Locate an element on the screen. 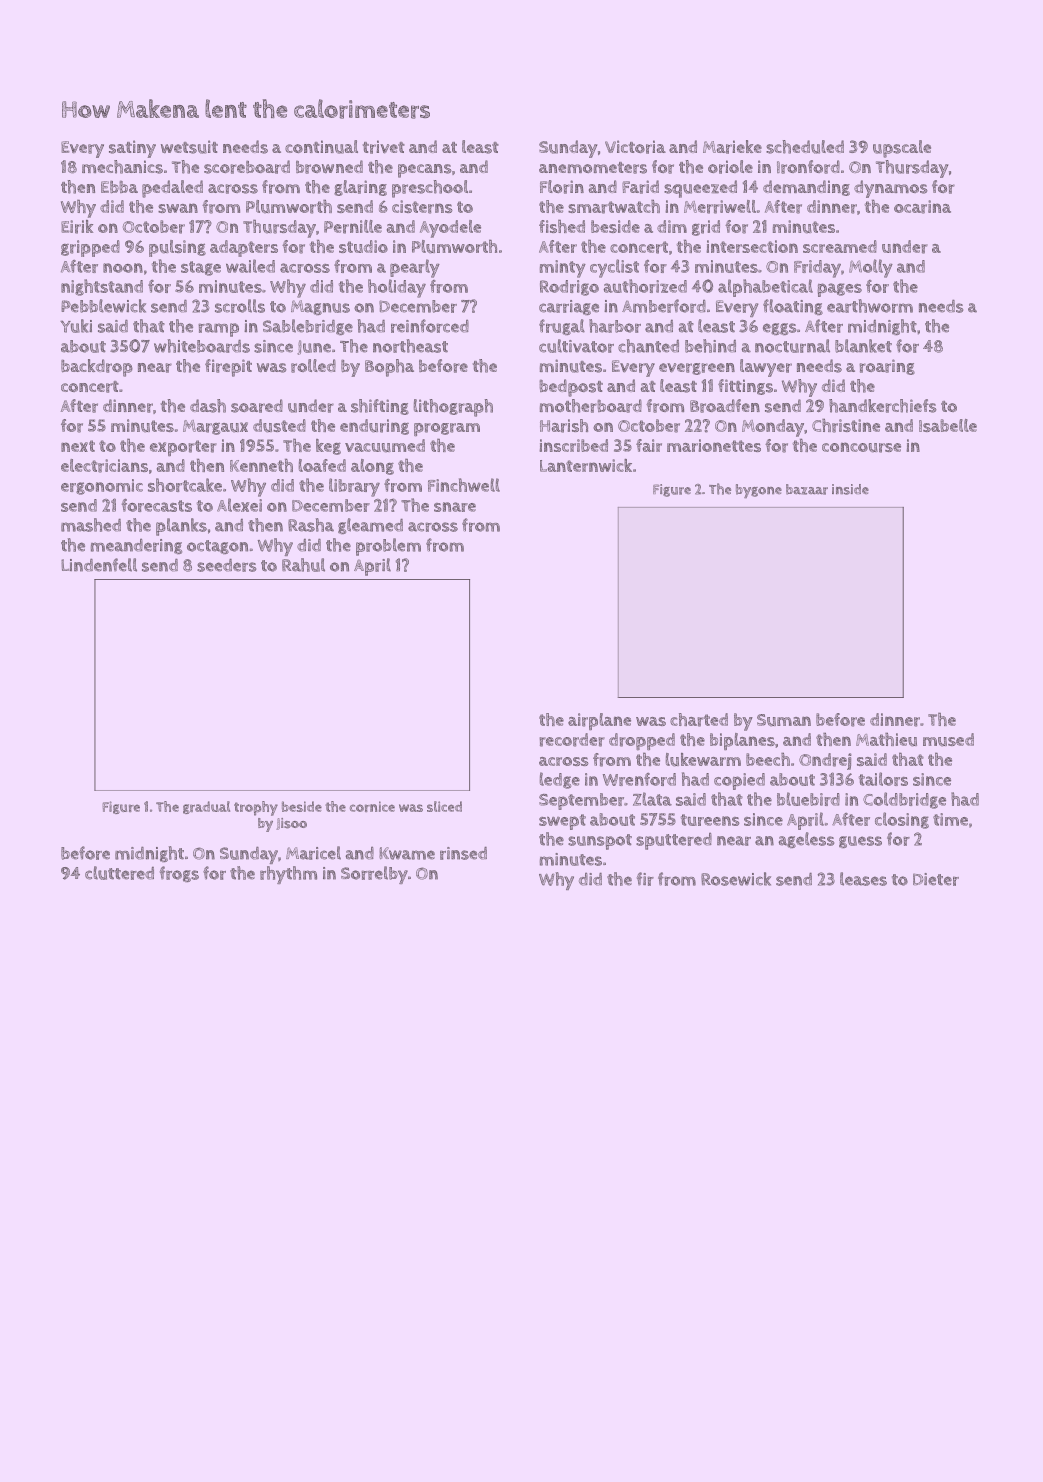 The width and height of the screenshot is (1043, 1482). upscale is located at coordinates (902, 149).
